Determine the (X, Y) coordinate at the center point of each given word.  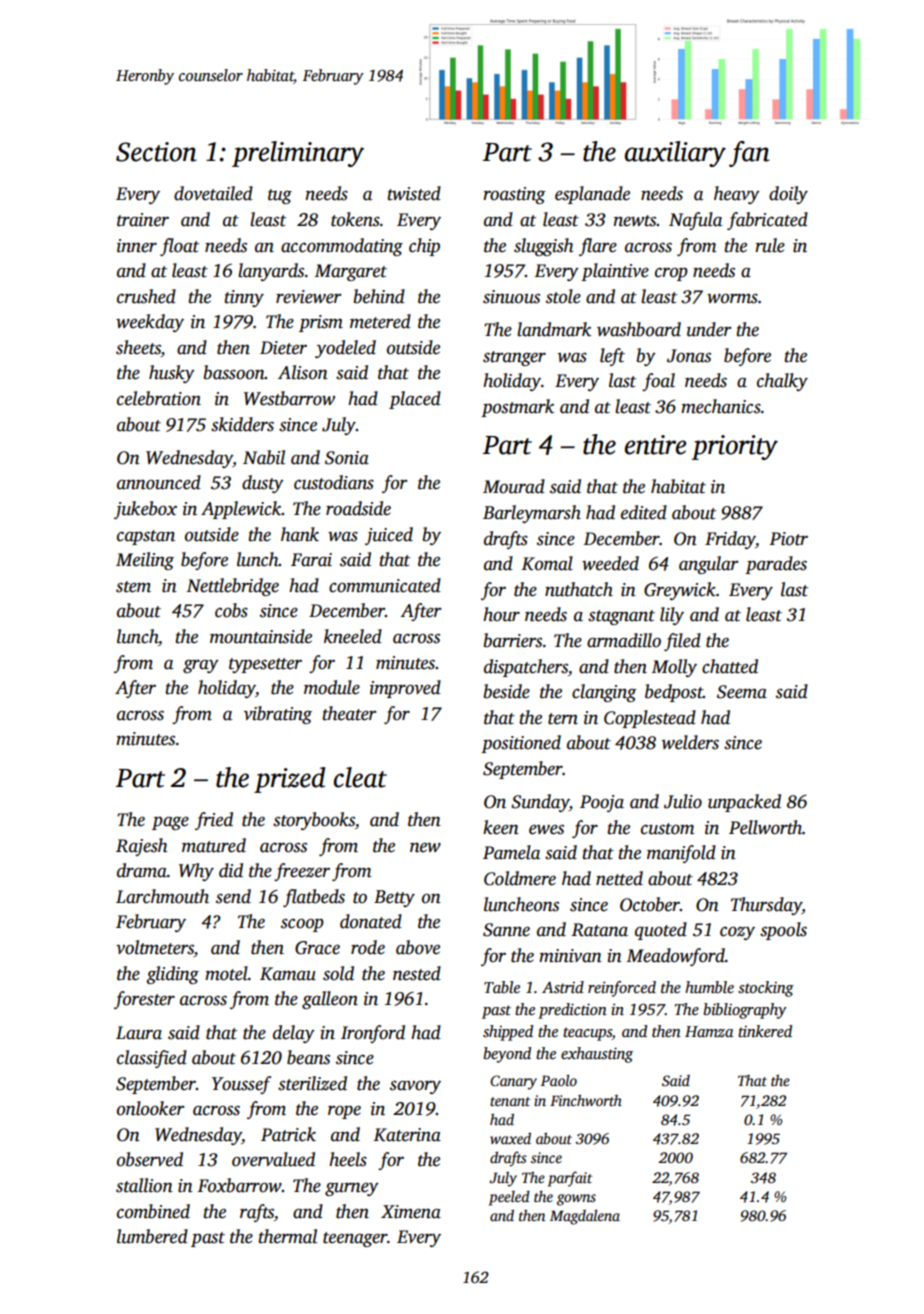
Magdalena (585, 1217)
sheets (138, 348)
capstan (146, 537)
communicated (385, 585)
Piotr (788, 539)
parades (776, 565)
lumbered (152, 1236)
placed (415, 400)
